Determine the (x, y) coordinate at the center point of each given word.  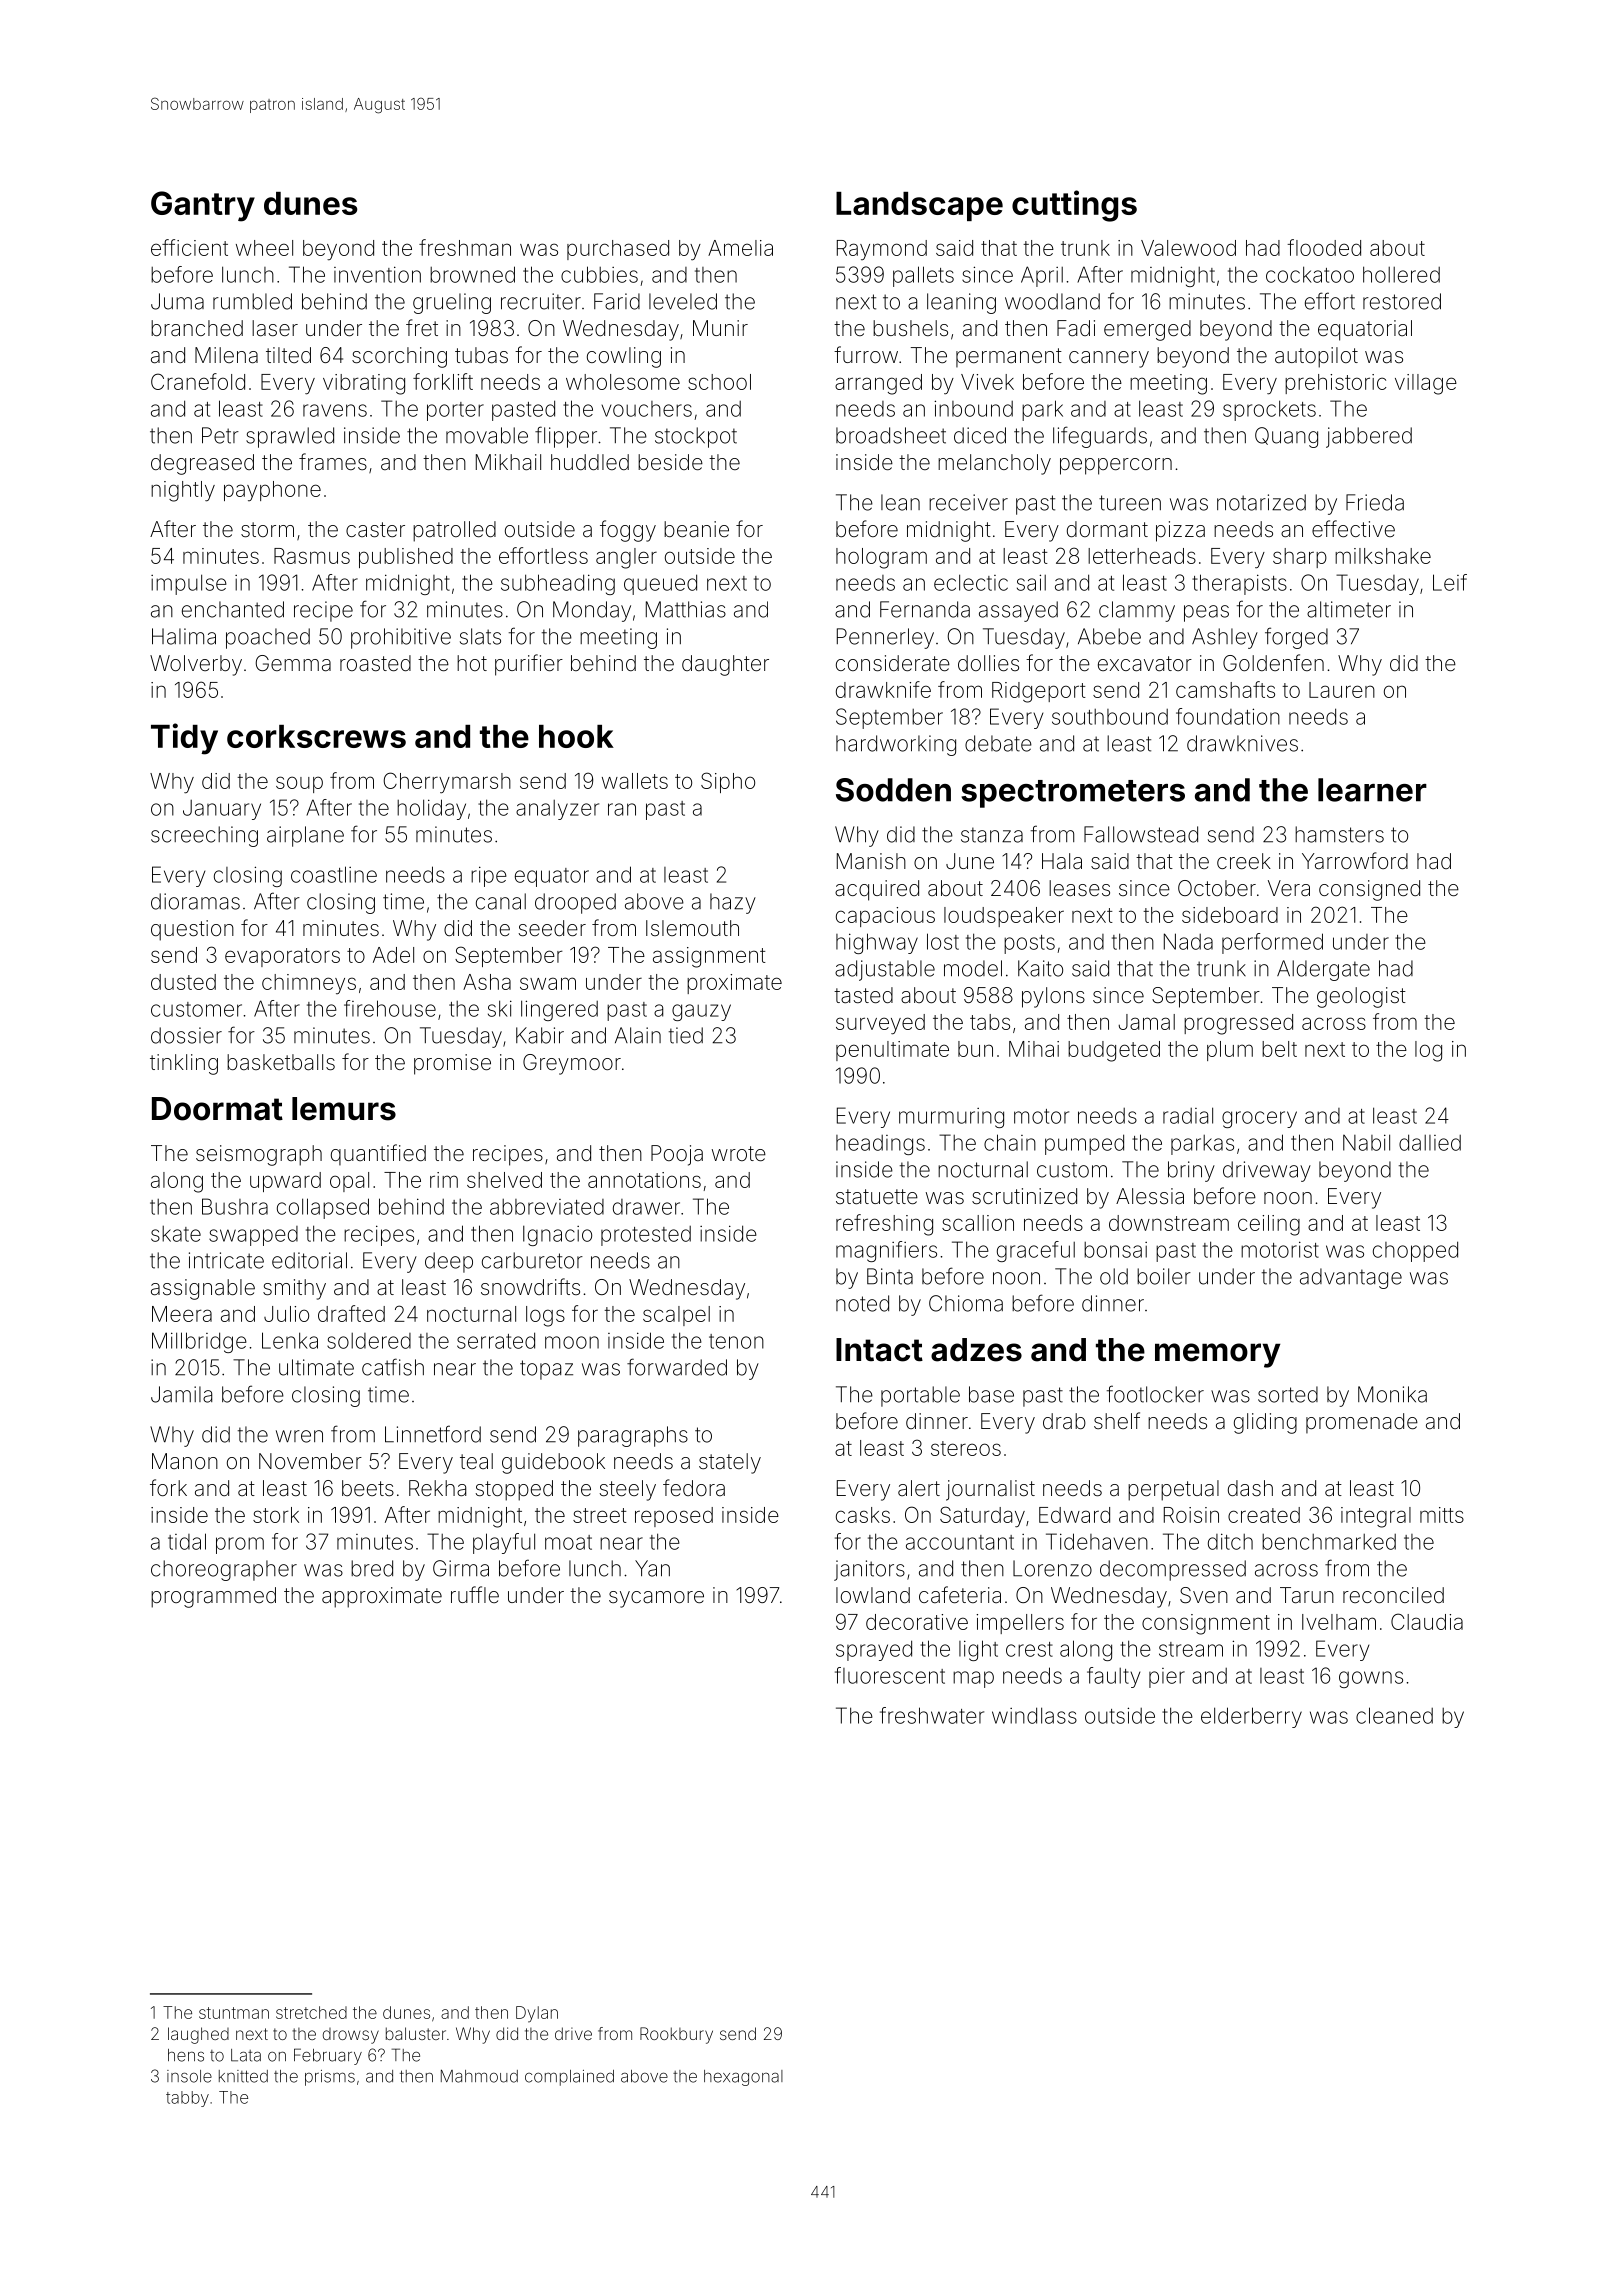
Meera (182, 1314)
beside (670, 462)
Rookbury (676, 2035)
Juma (177, 301)
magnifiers (886, 1251)
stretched (311, 2012)
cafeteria (960, 1594)
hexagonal (743, 2078)
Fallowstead (1141, 834)
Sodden (893, 790)
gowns (1371, 1679)
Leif (1450, 582)
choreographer (224, 1570)
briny (1191, 1171)
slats (480, 636)
